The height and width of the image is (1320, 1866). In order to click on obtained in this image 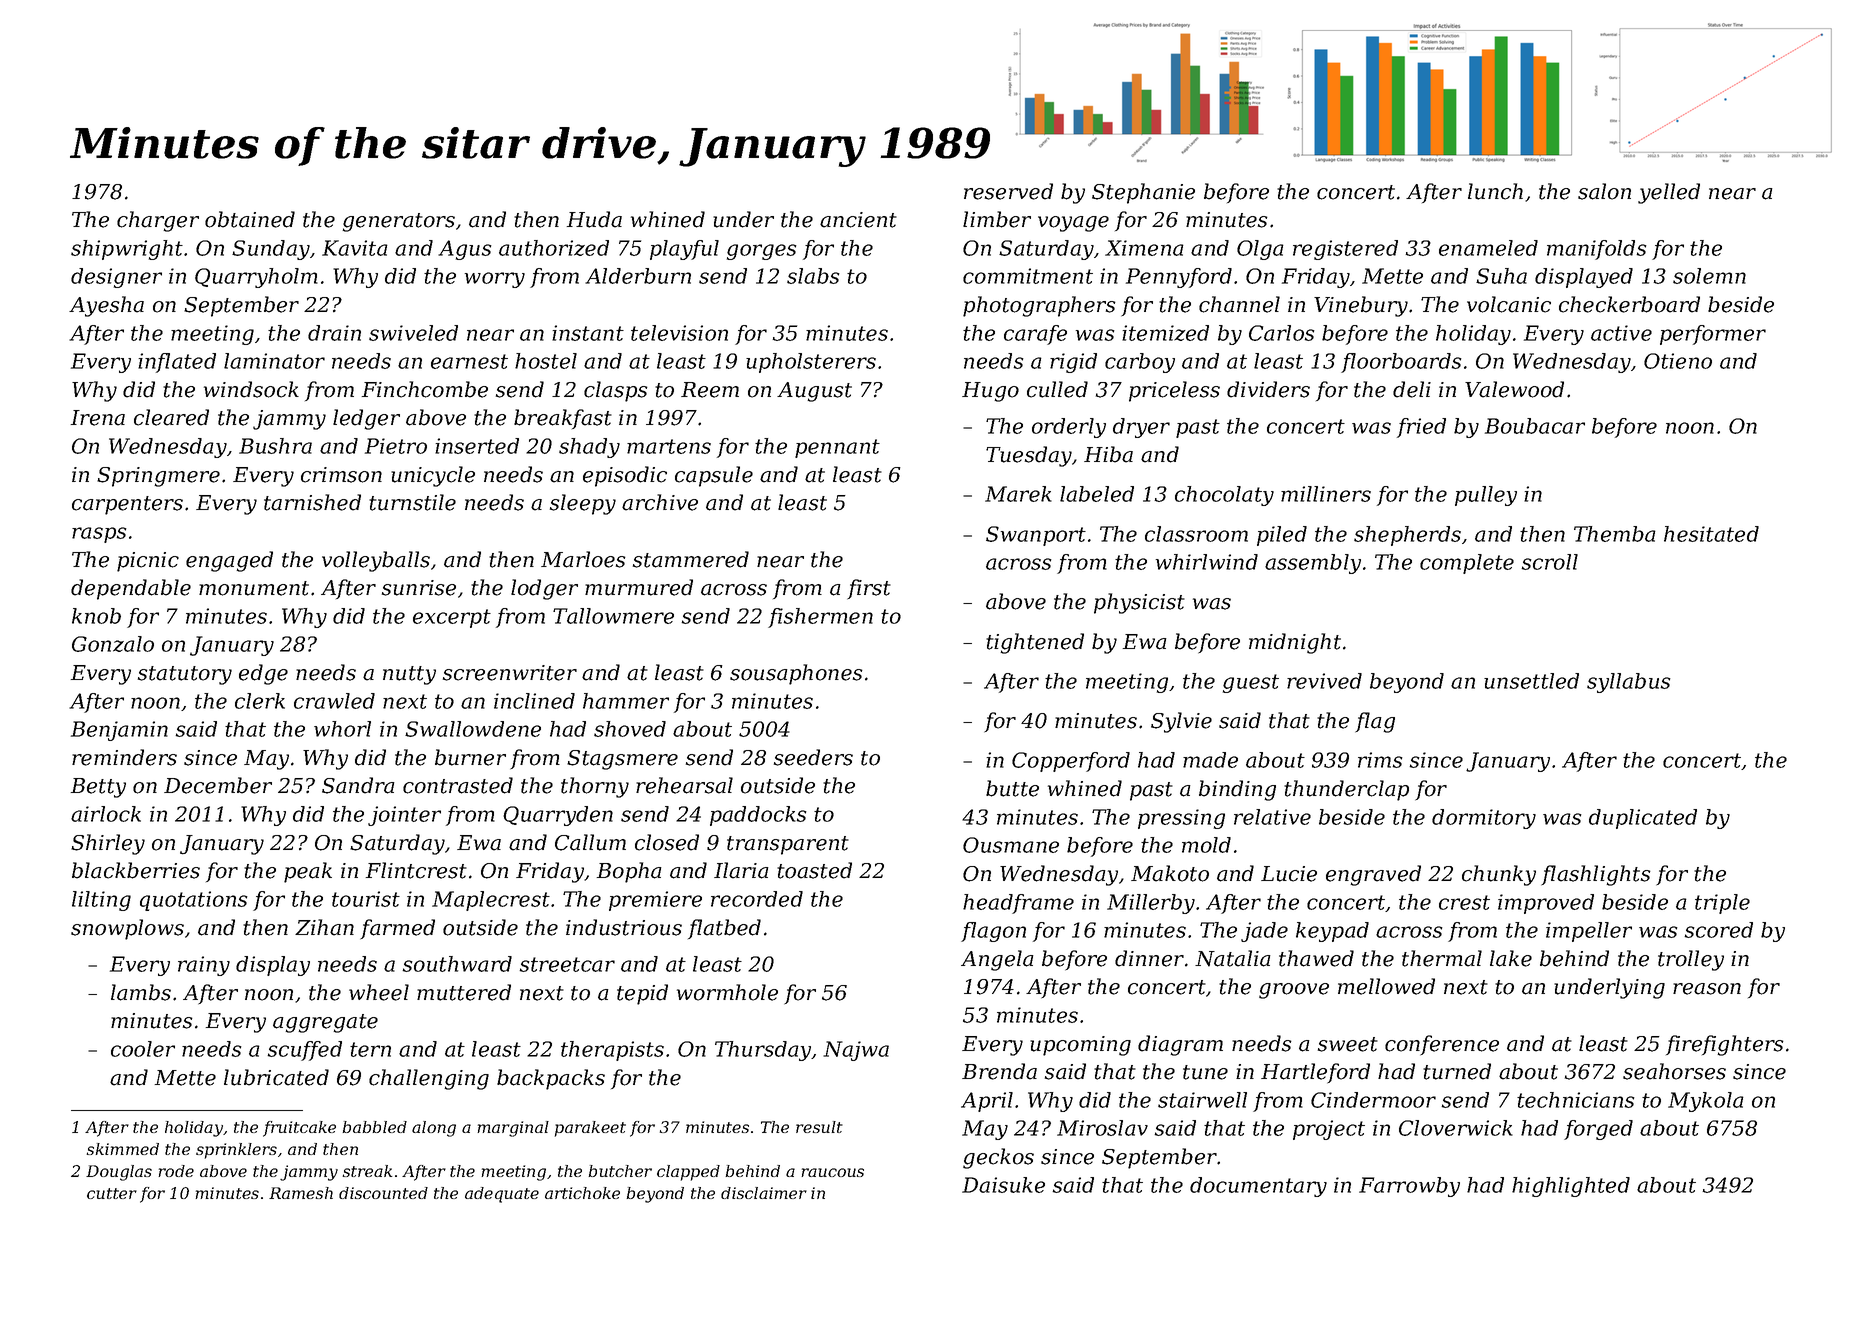, I will do `click(250, 219)`.
